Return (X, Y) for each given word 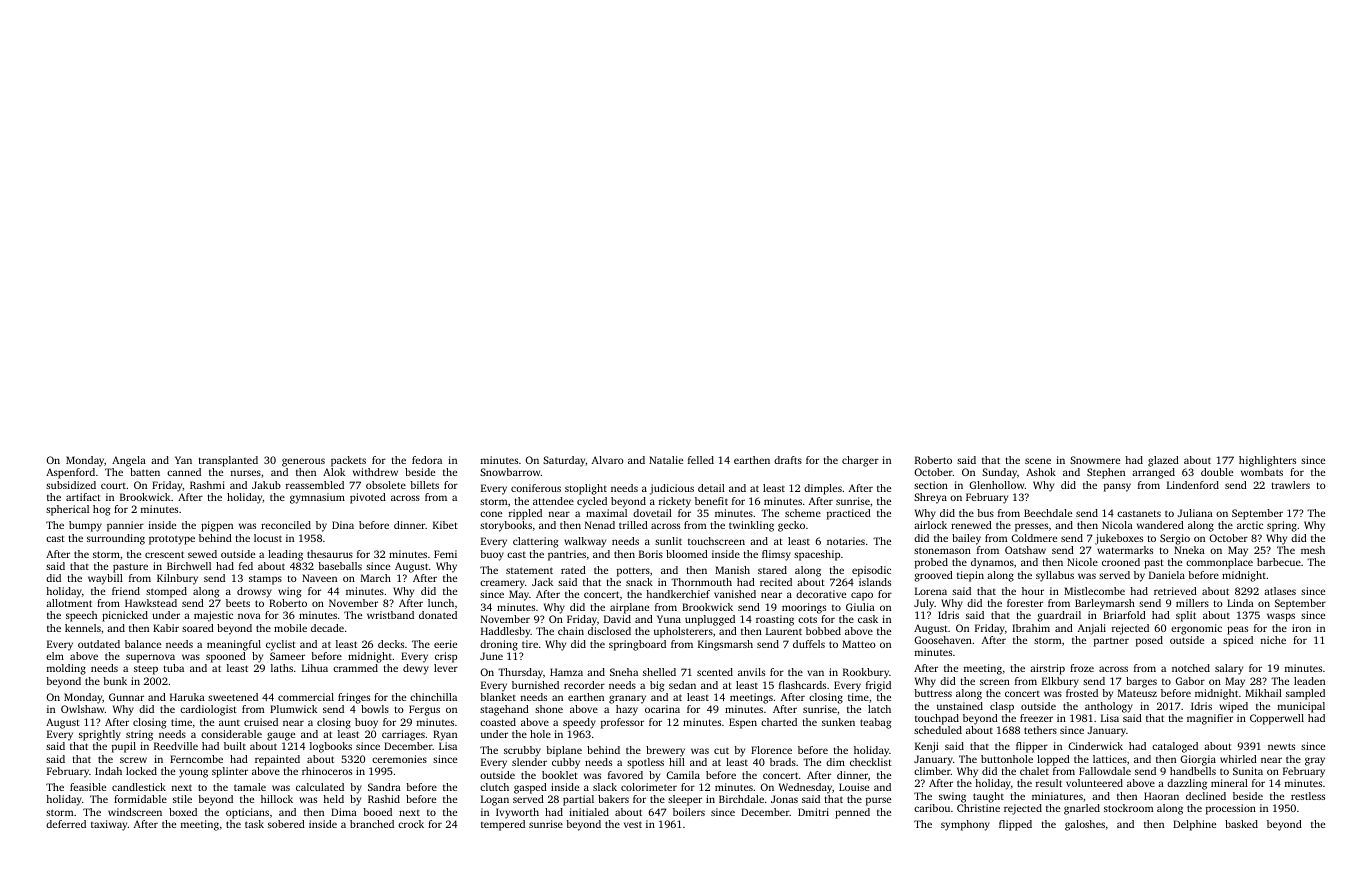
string (139, 735)
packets (348, 461)
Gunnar (126, 697)
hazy (627, 710)
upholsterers (683, 632)
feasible (88, 787)
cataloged (1175, 747)
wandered (1160, 525)
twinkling (751, 526)
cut (721, 750)
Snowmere (1095, 460)
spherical (67, 510)
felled (701, 460)
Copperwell (1277, 719)
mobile (290, 628)
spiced (1238, 641)
